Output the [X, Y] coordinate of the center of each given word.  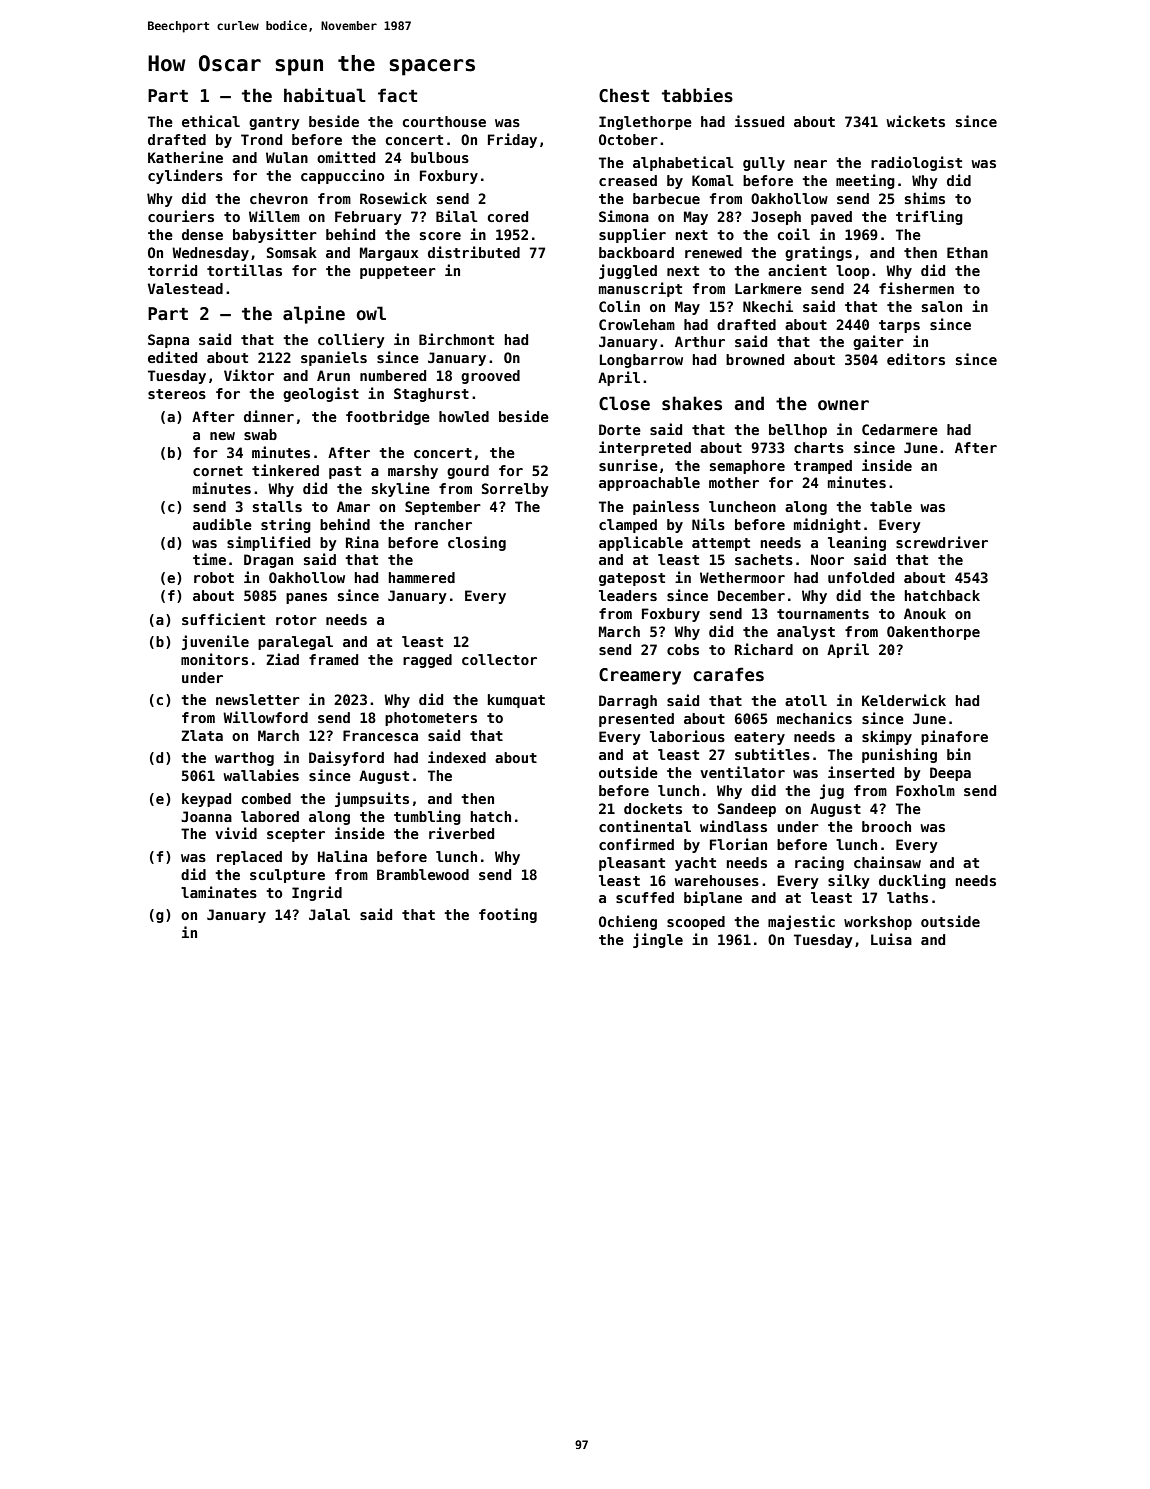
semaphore [747, 467]
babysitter [275, 235]
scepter [296, 835]
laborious [687, 736]
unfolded [861, 577]
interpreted [645, 448]
